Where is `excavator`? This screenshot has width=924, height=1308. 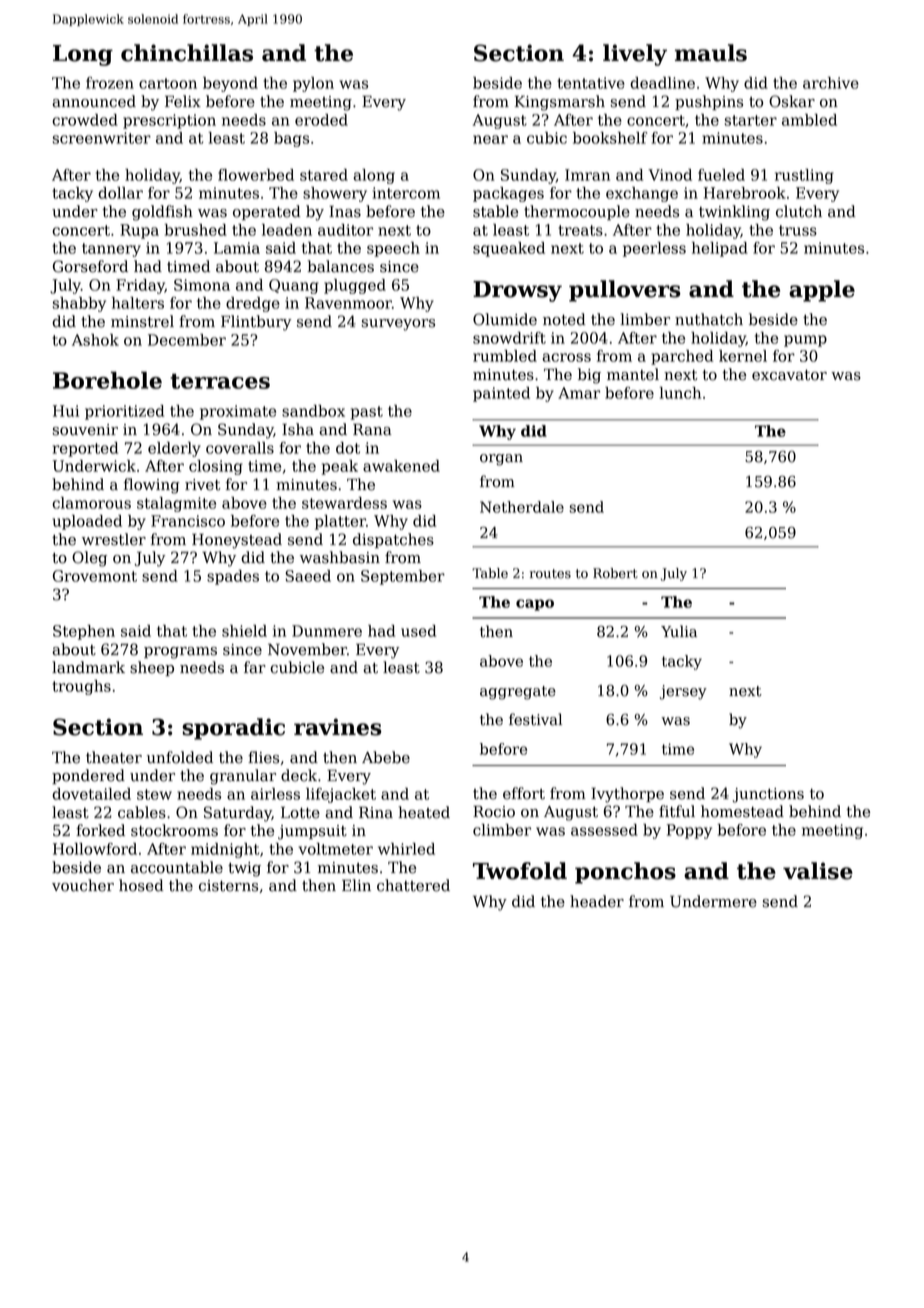 excavator is located at coordinates (789, 375).
